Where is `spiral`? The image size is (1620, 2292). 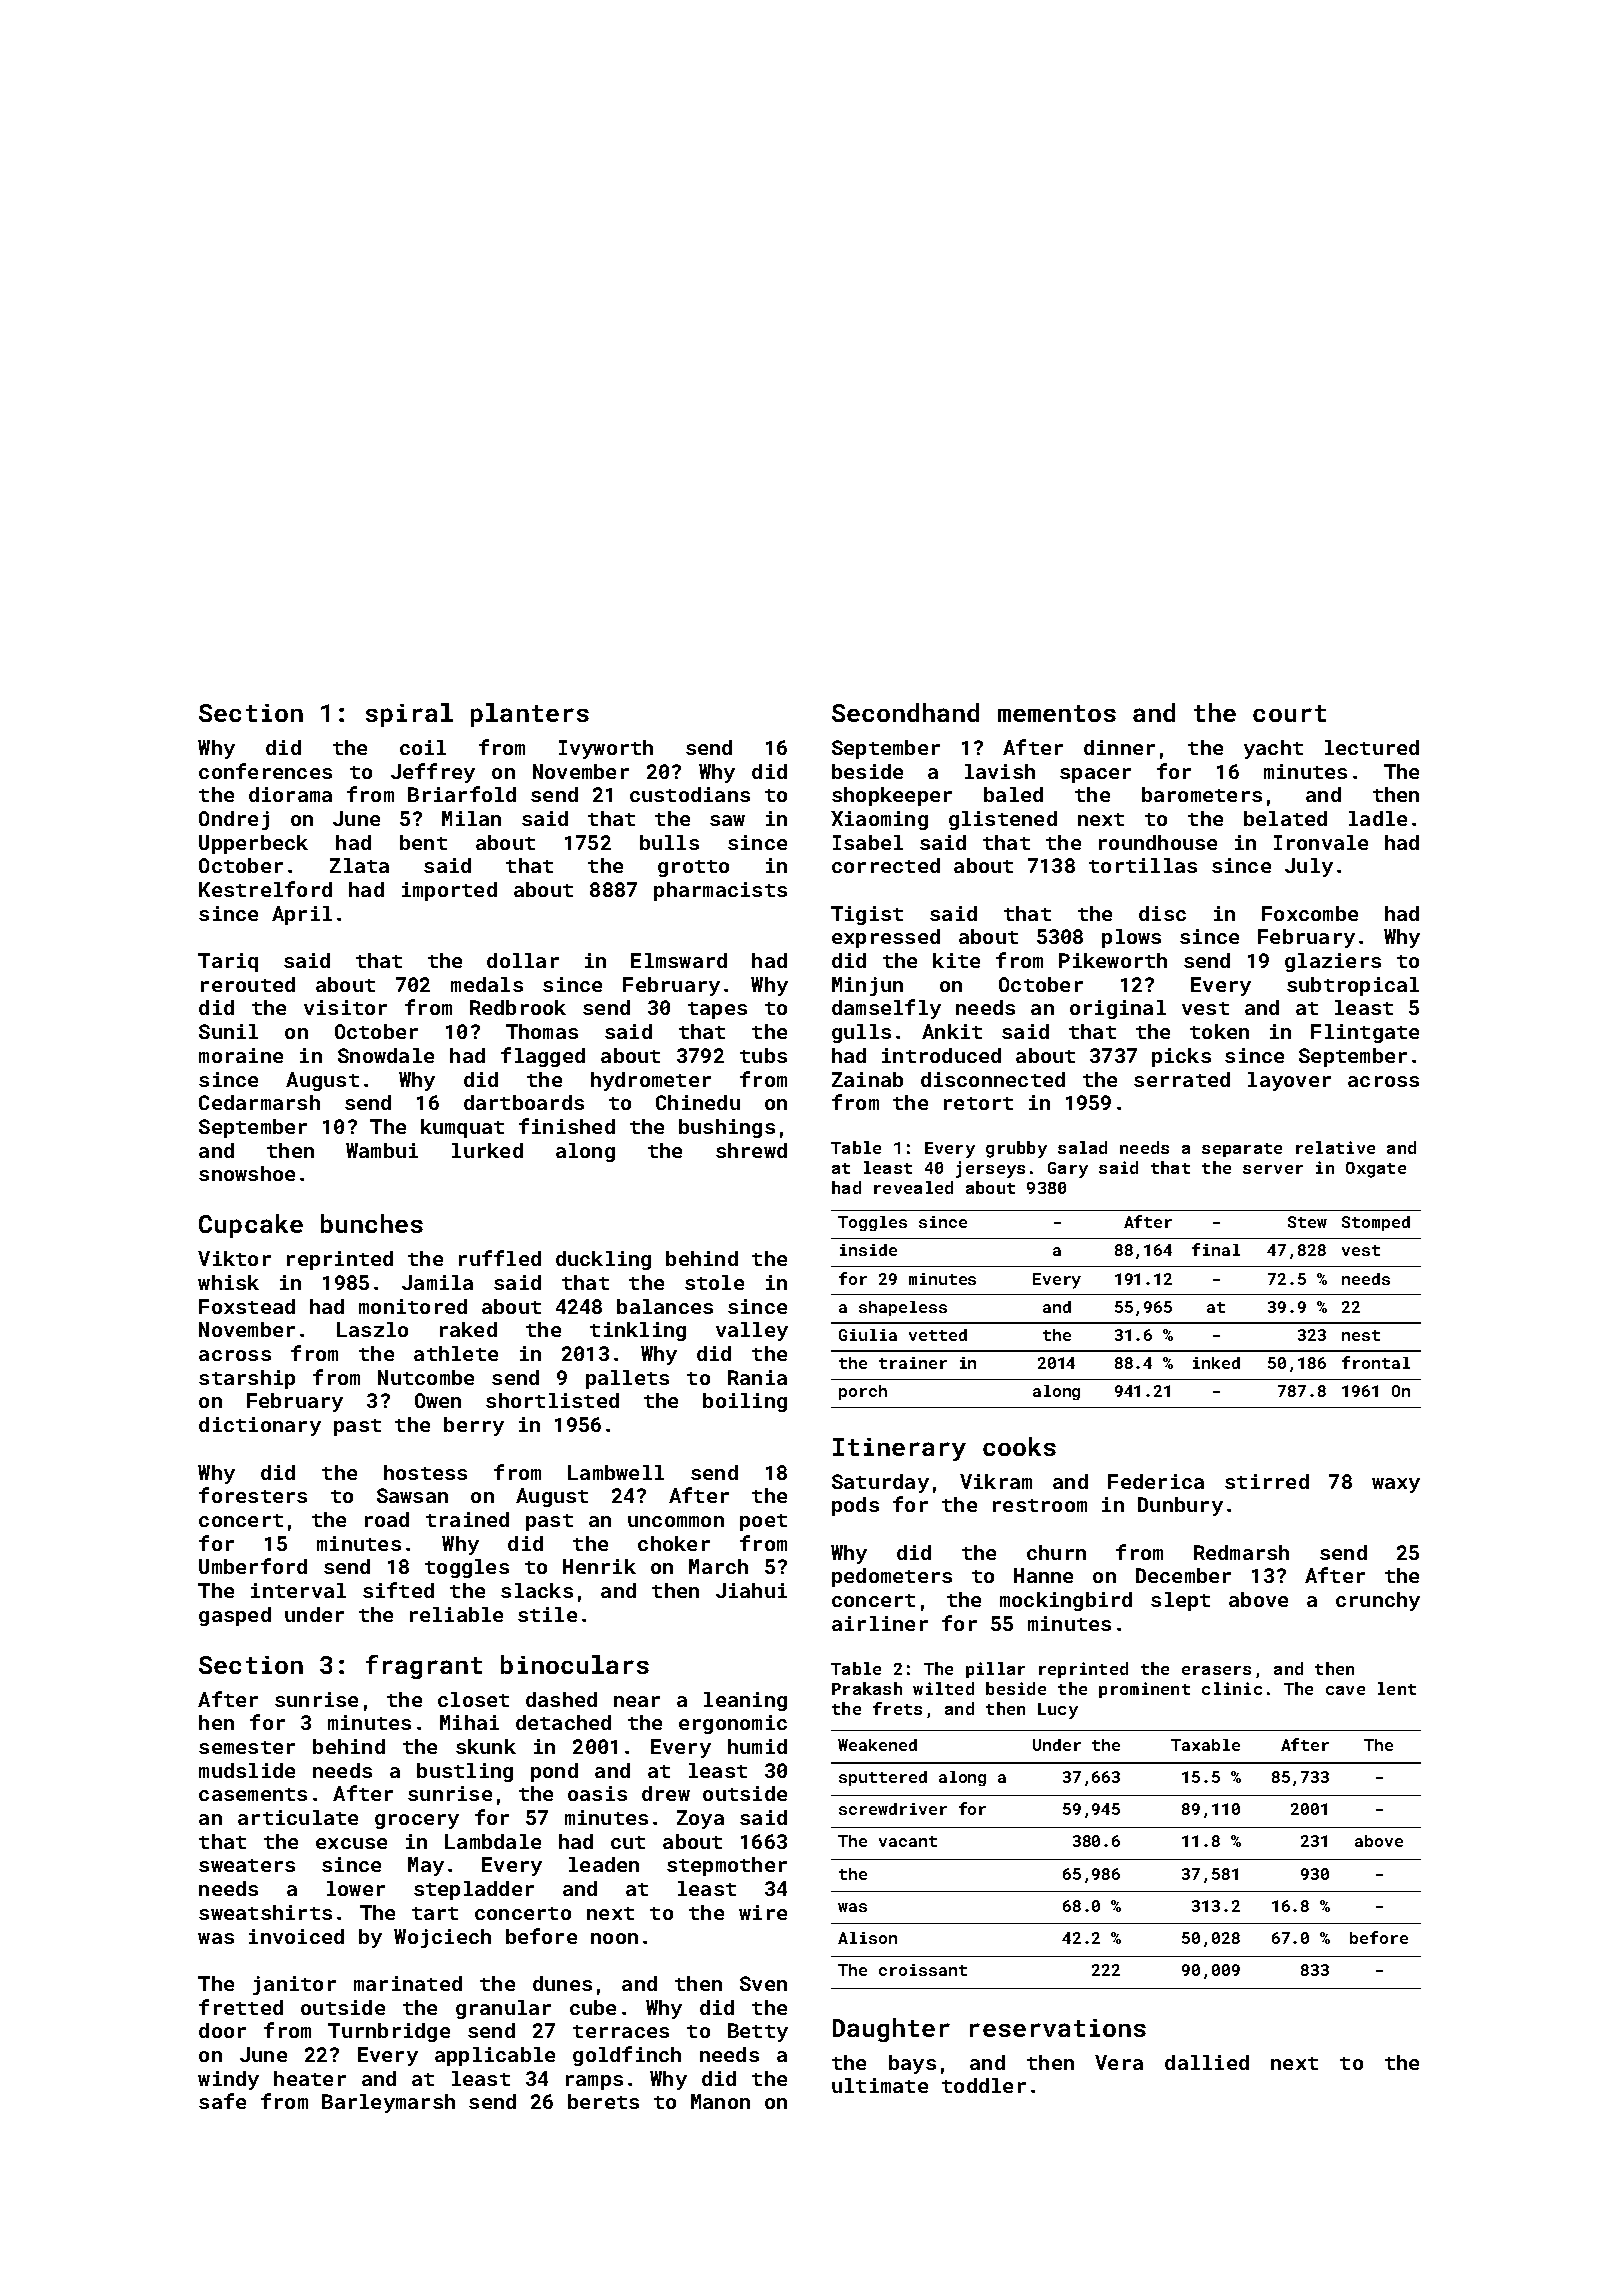
spiral is located at coordinates (409, 715).
